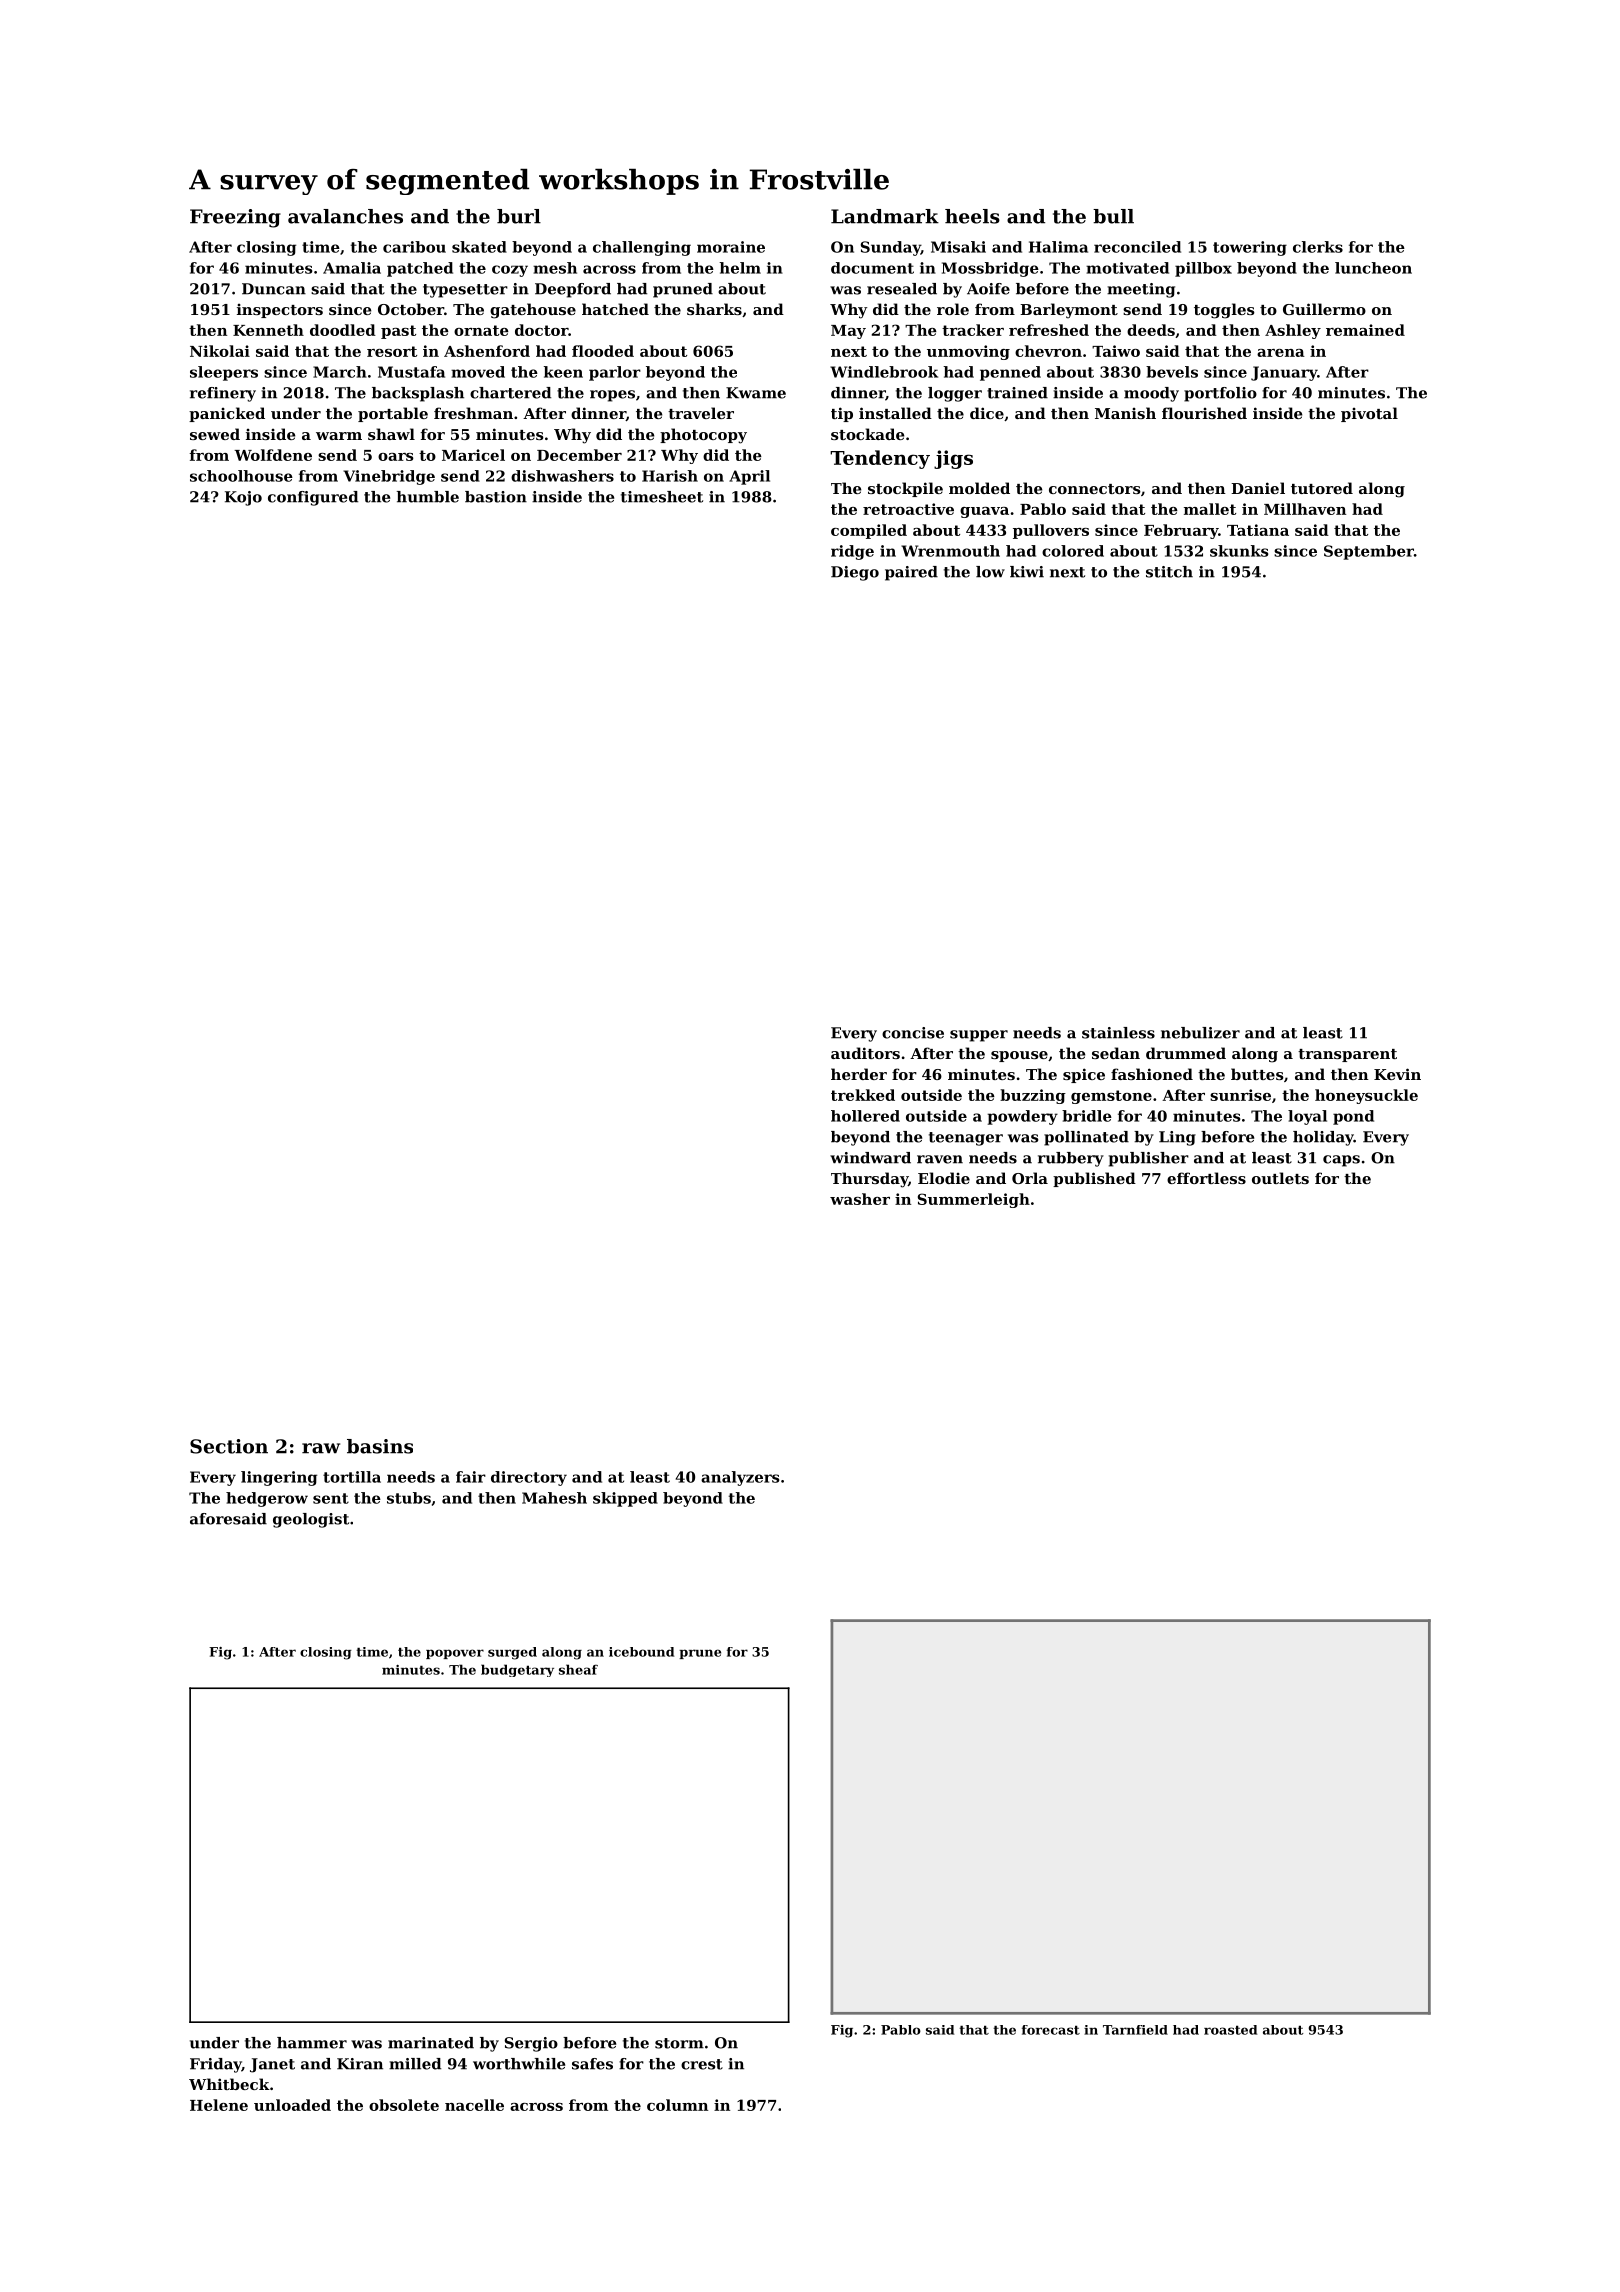 This screenshot has width=1620, height=2292. What do you see at coordinates (216, 2065) in the screenshot?
I see `Friday` at bounding box center [216, 2065].
